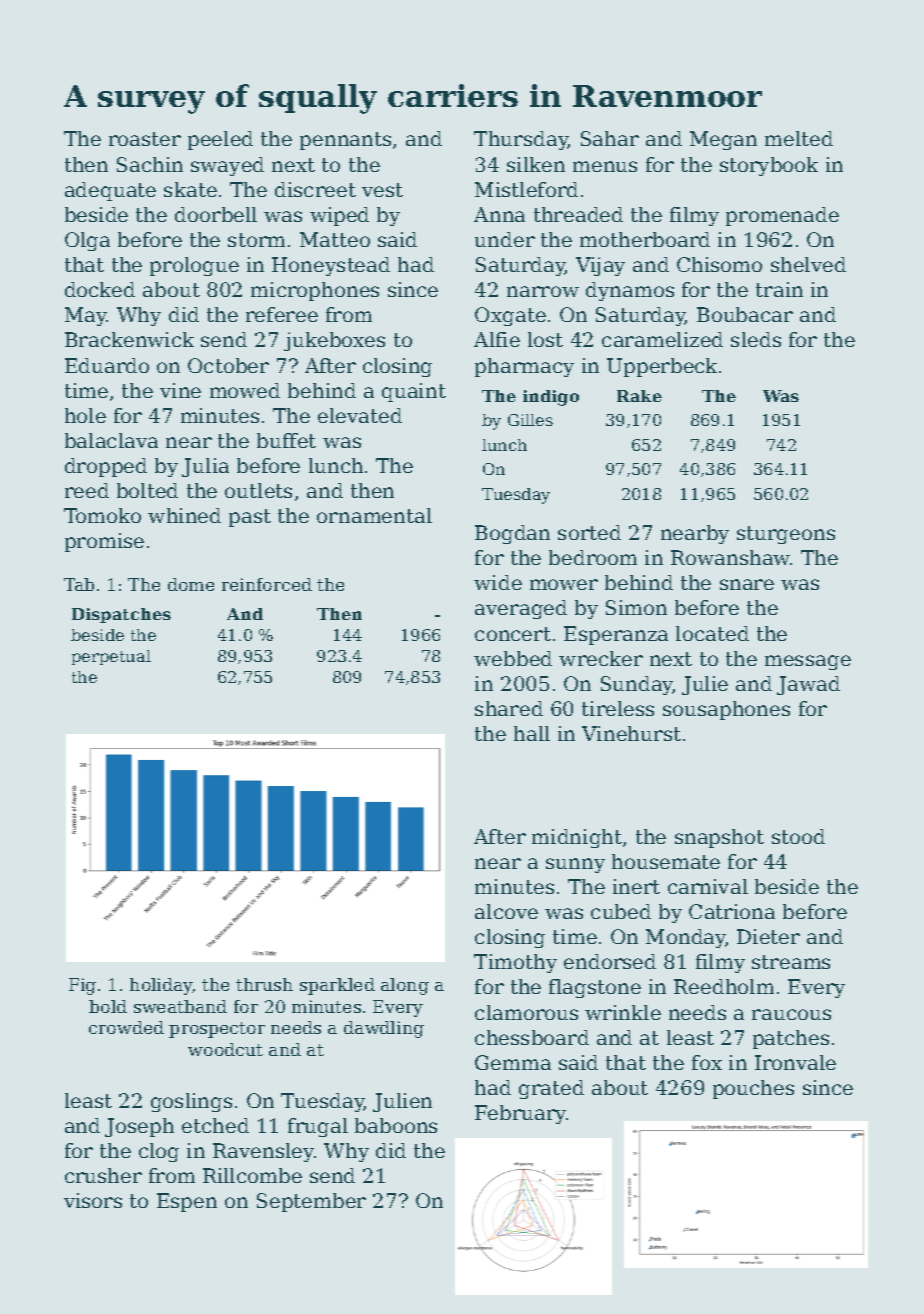 The image size is (924, 1314). What do you see at coordinates (506, 911) in the screenshot?
I see `alcove` at bounding box center [506, 911].
